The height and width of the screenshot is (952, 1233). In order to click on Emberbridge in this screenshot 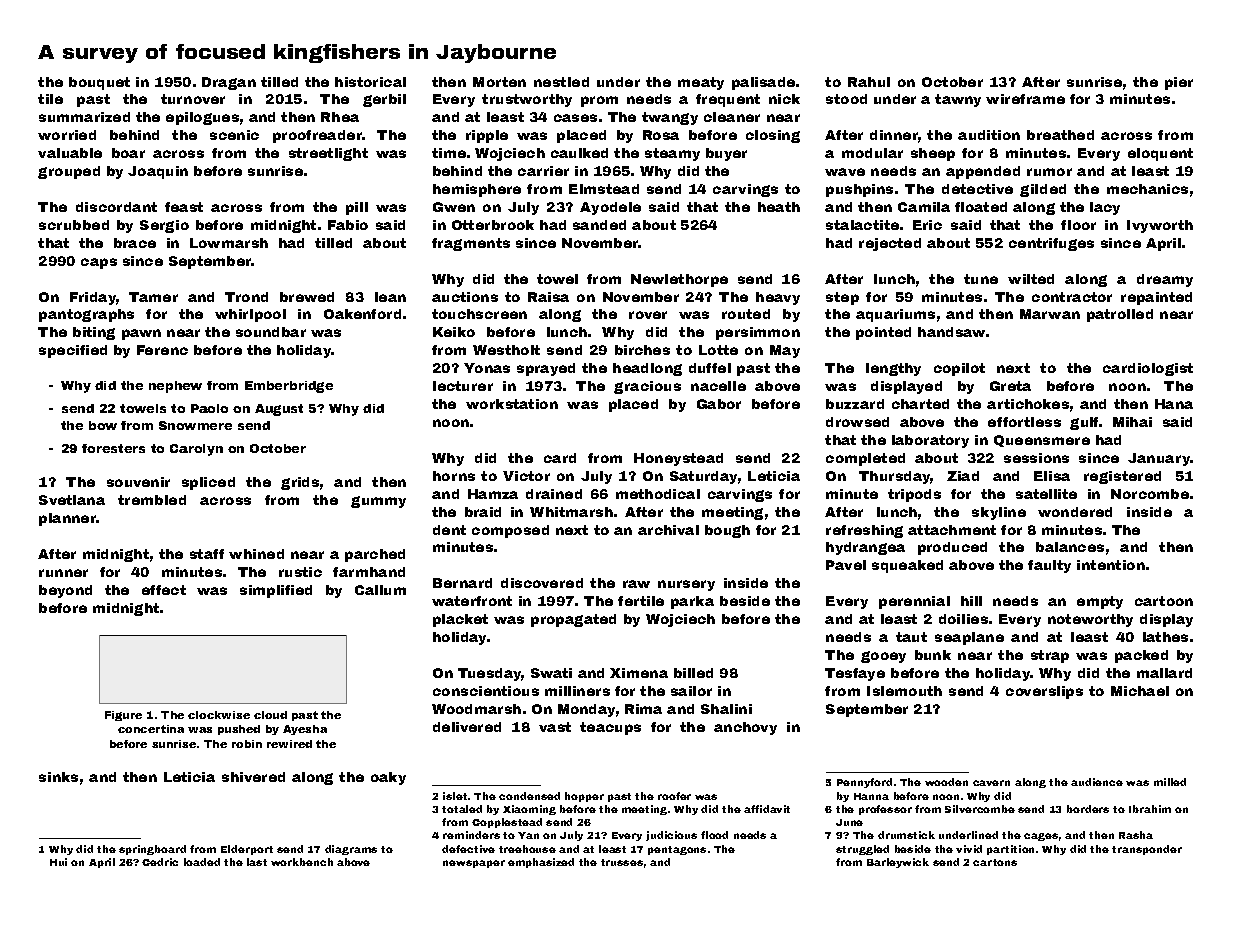, I will do `click(289, 387)`.
